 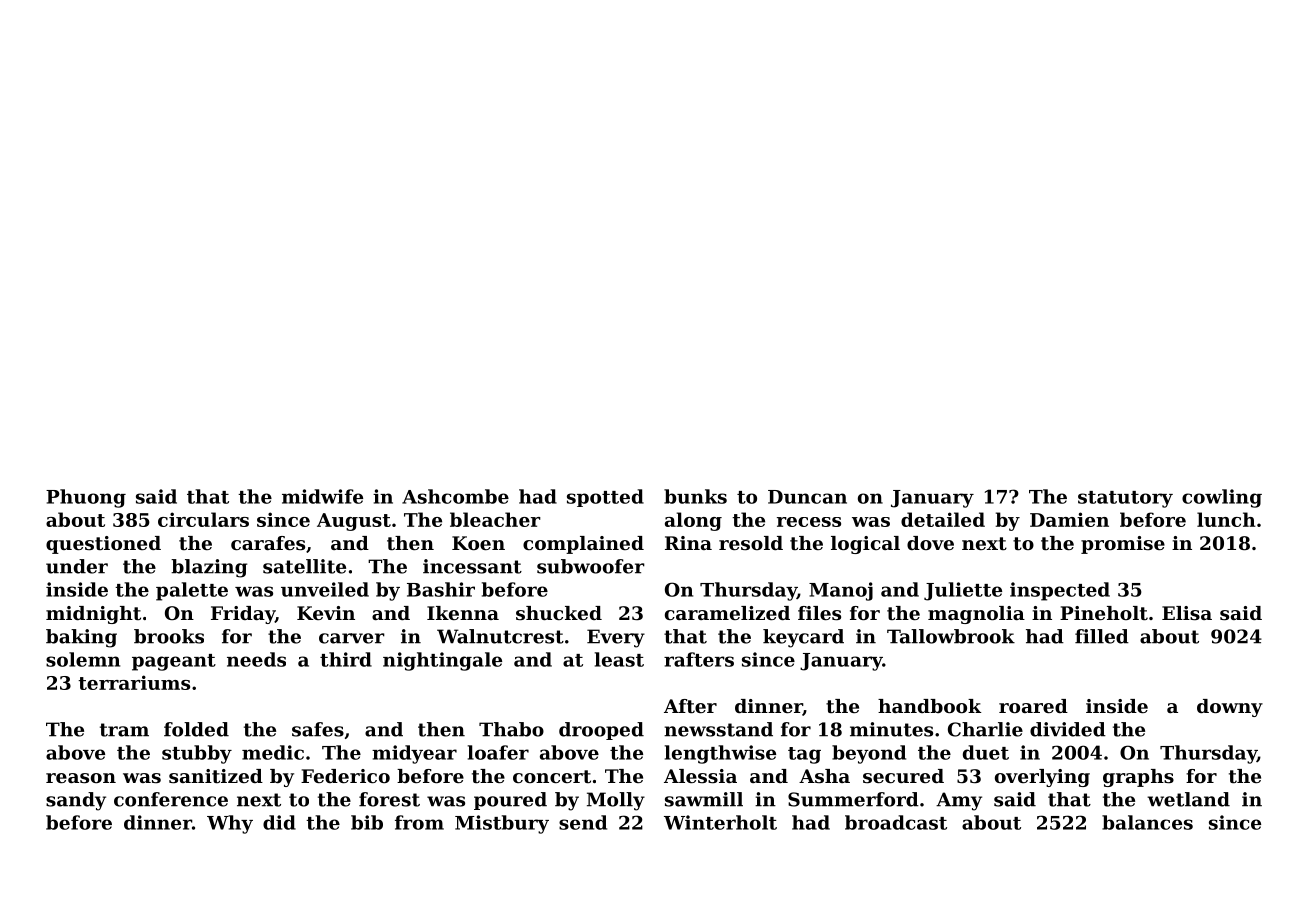 I want to click on Bashir, so click(x=441, y=589).
